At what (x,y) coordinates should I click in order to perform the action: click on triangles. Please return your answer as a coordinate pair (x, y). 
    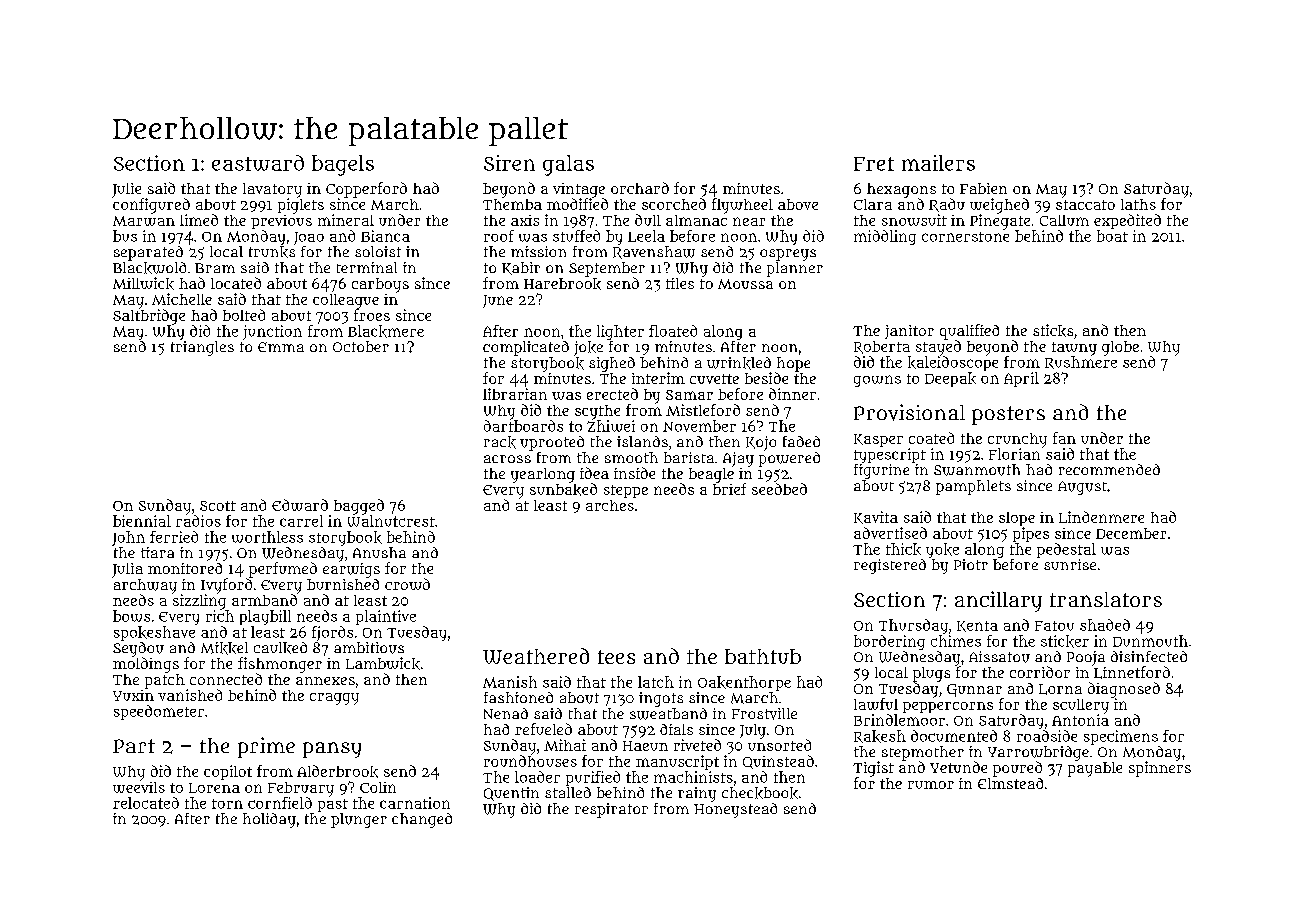
    Looking at the image, I should click on (202, 348).
